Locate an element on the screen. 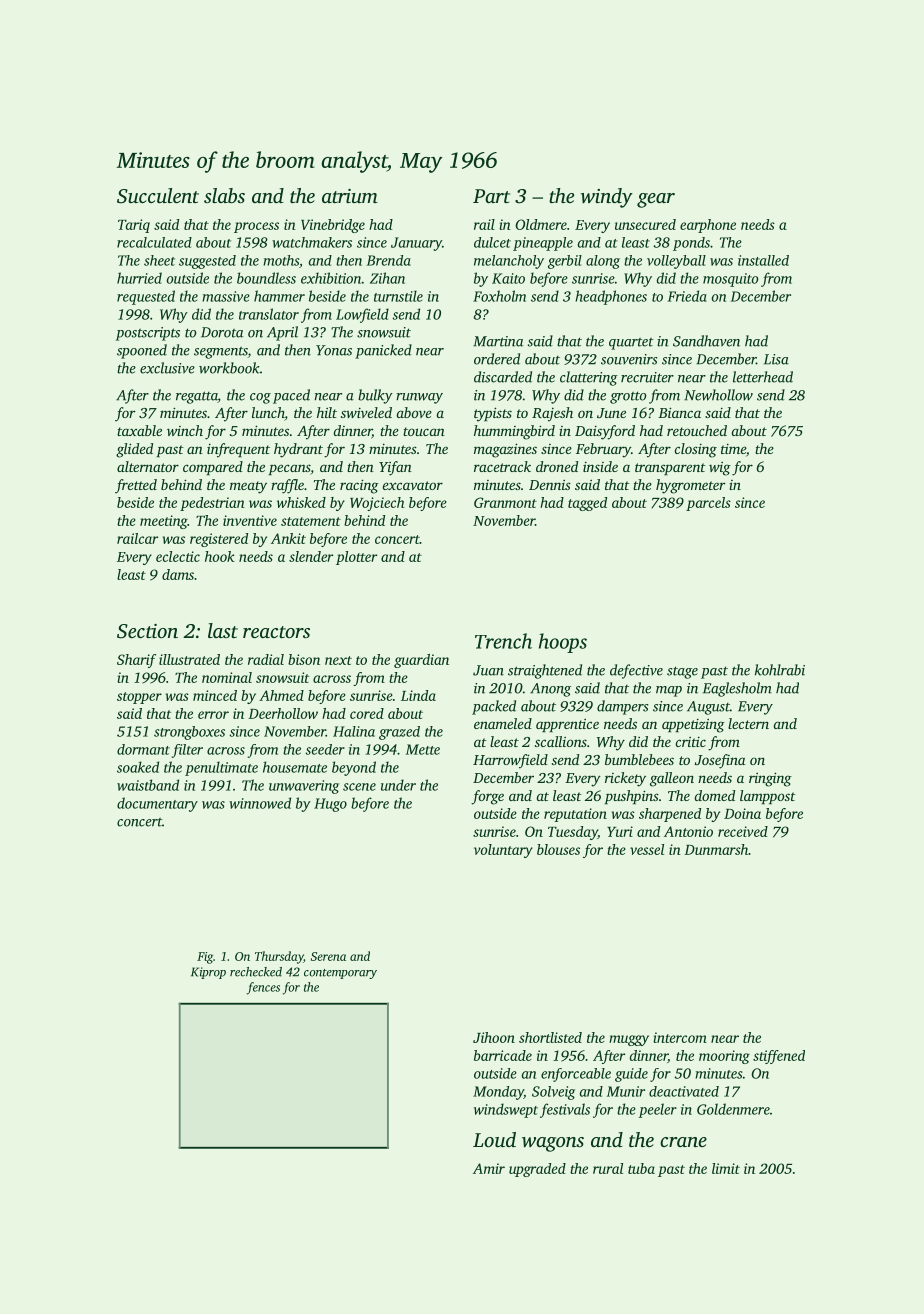  reactors is located at coordinates (276, 632).
